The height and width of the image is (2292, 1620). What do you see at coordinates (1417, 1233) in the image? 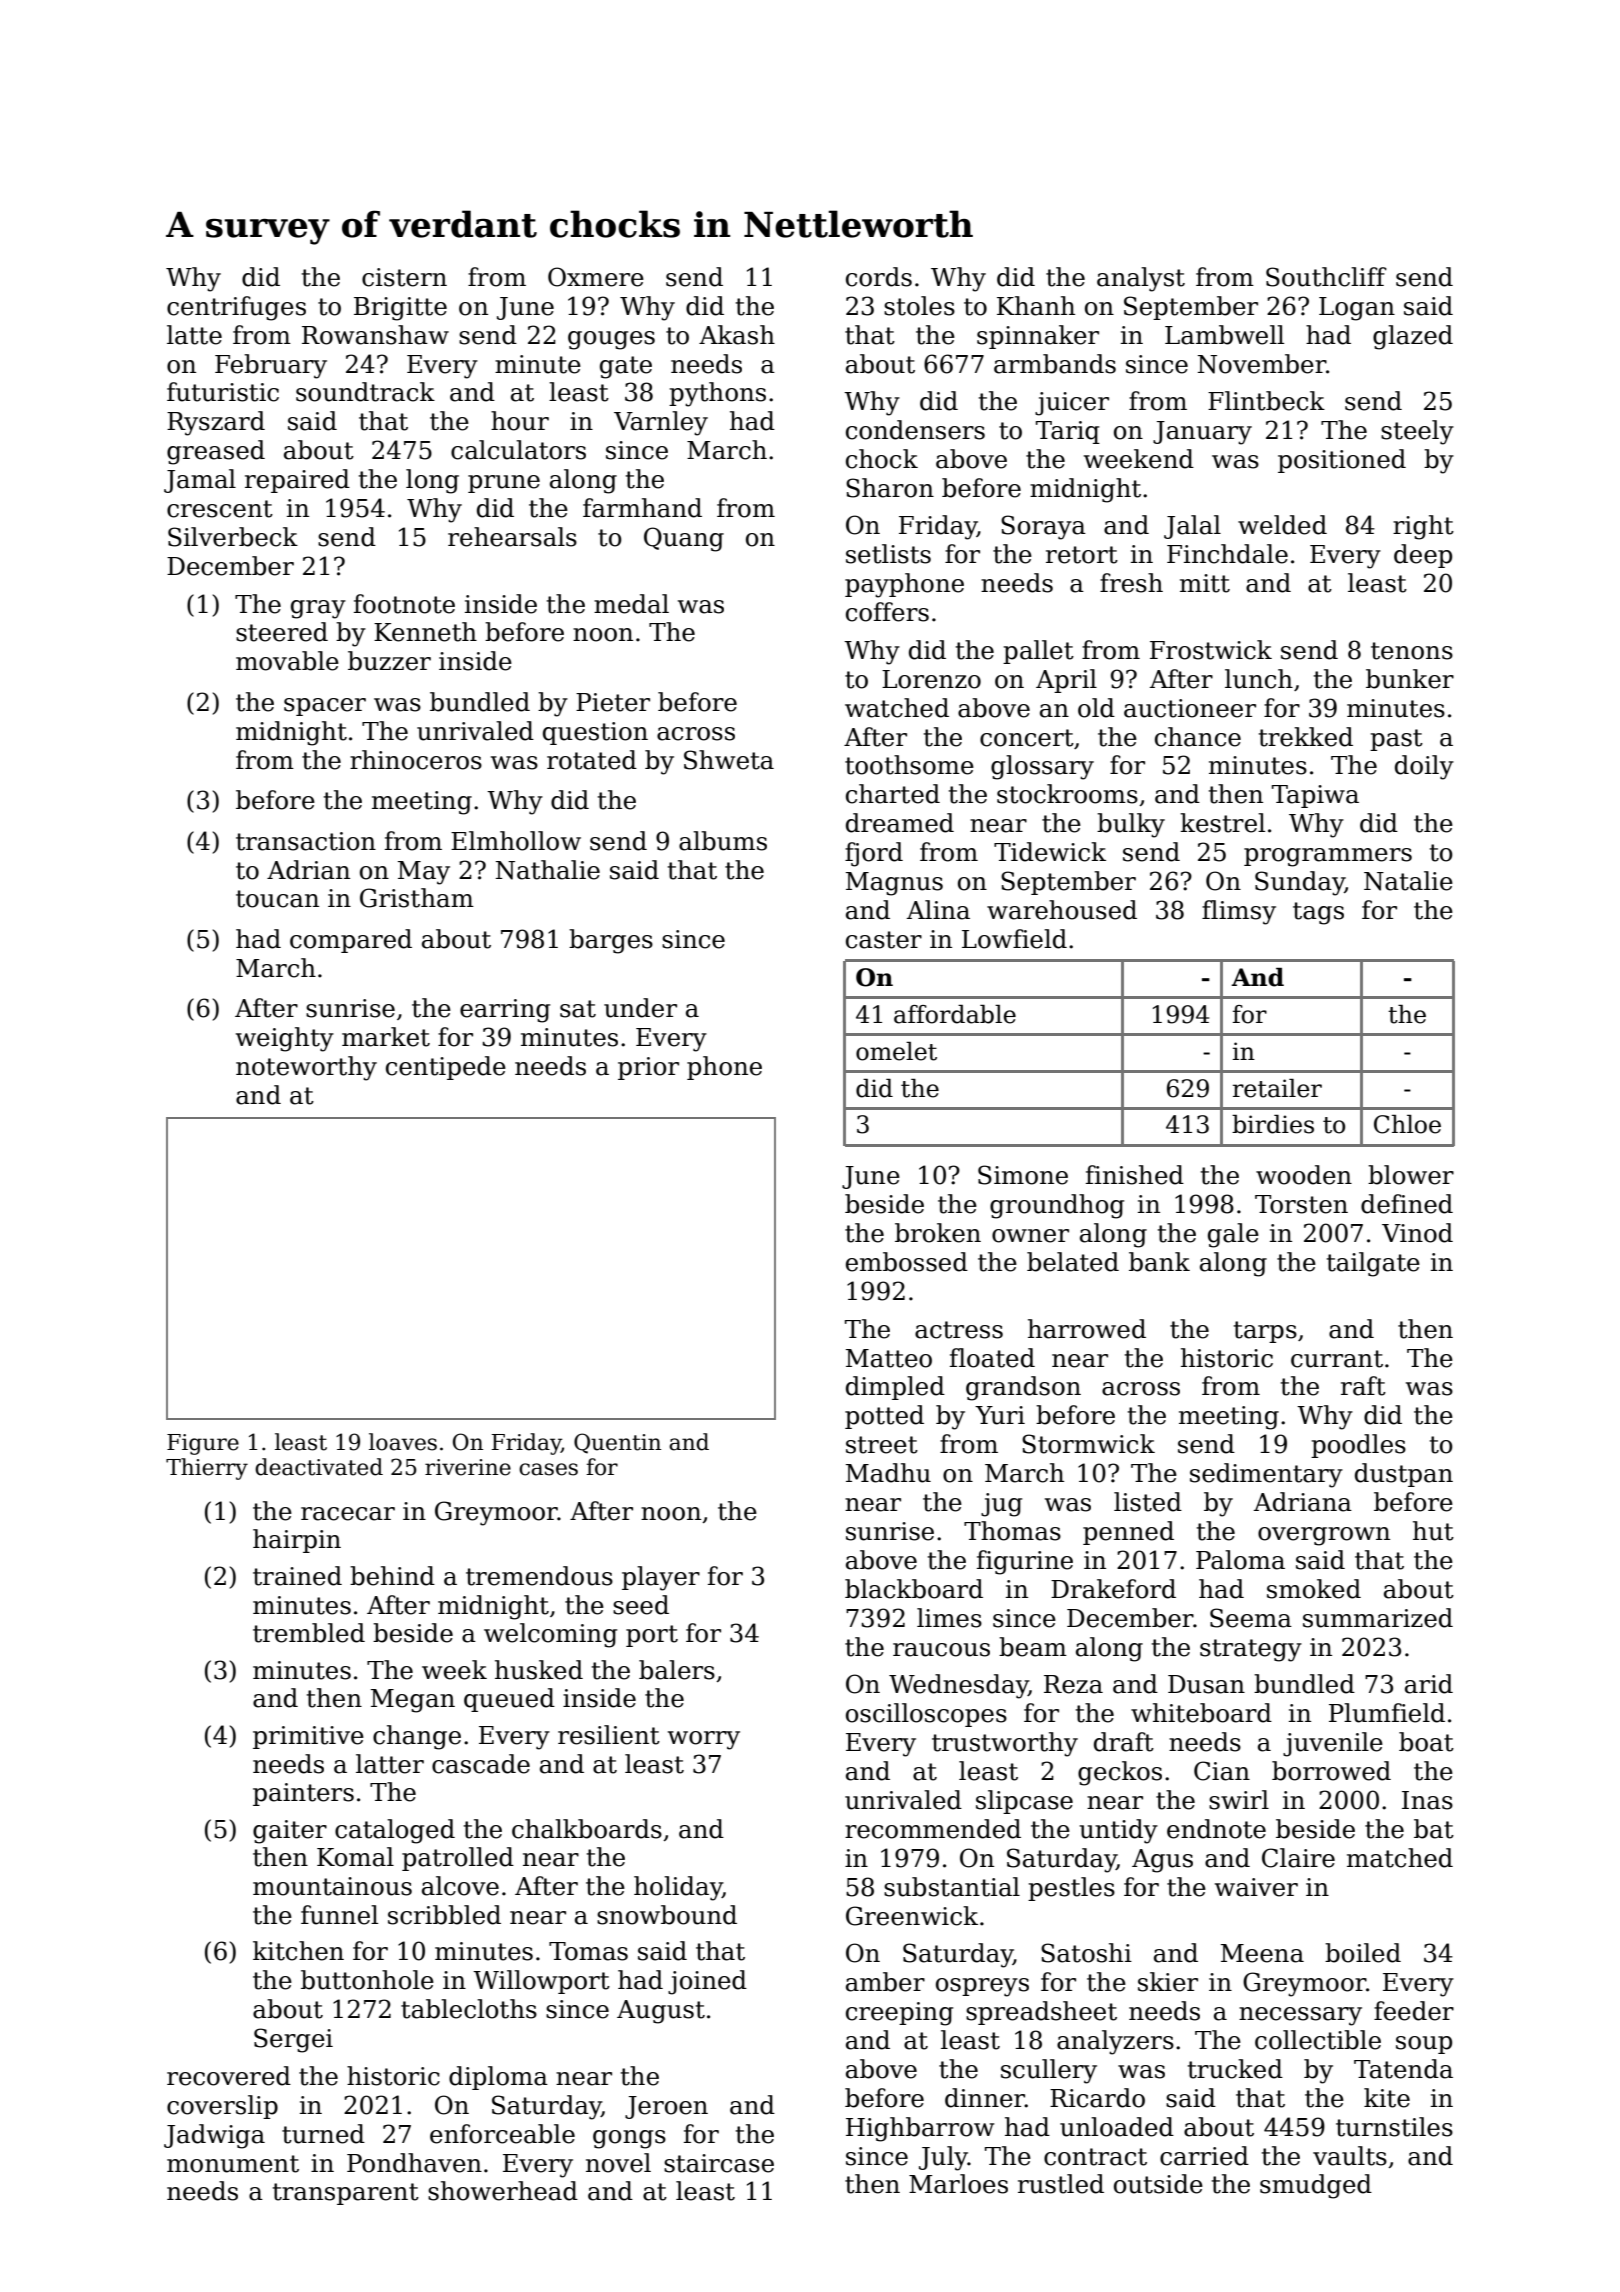
I see `Vinod` at bounding box center [1417, 1233].
